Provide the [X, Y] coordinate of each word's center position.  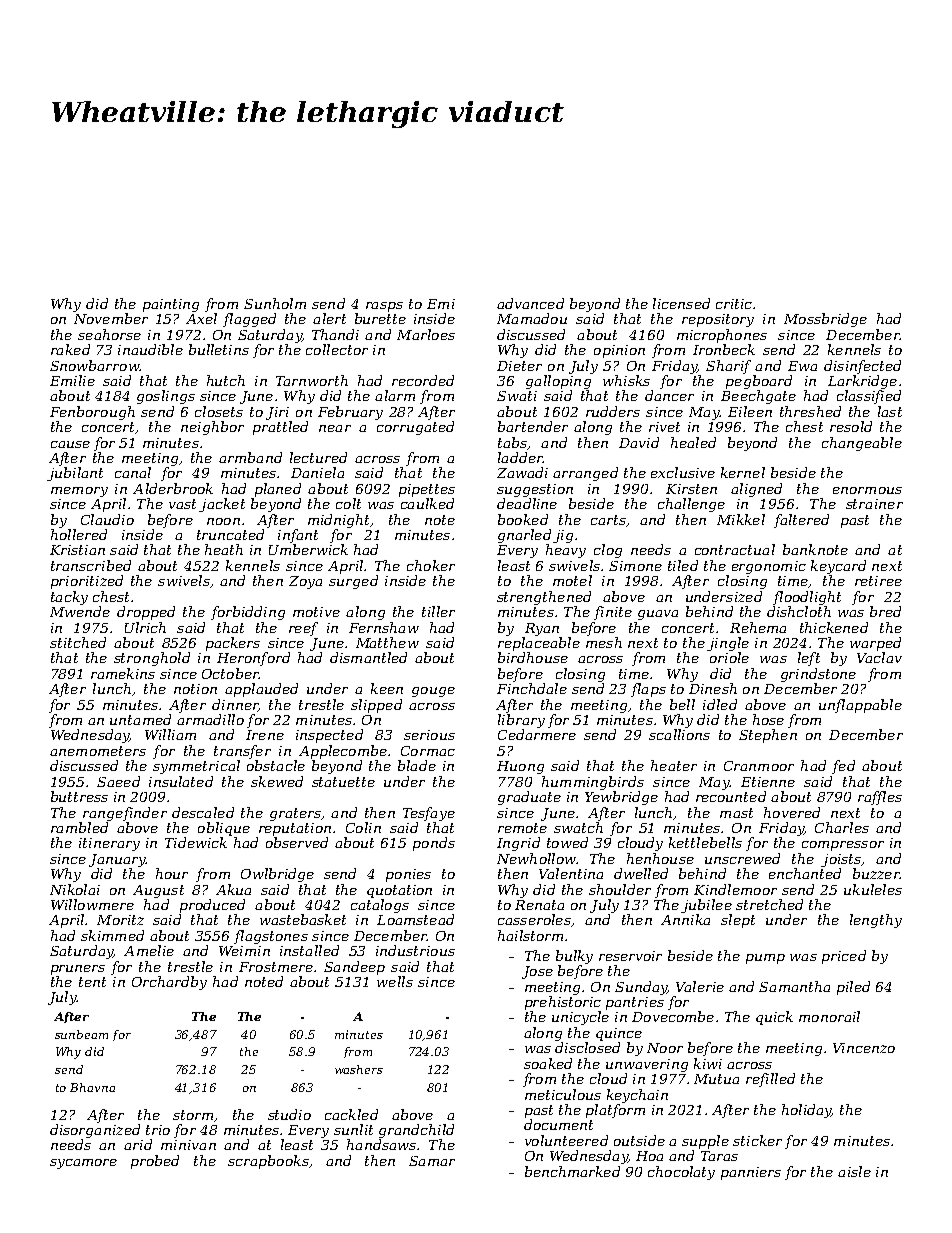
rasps [384, 307]
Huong [520, 767]
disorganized [95, 1131]
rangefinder [125, 814]
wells [395, 981]
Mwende [80, 611]
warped [875, 644]
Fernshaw [384, 627]
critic [734, 304]
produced [212, 906]
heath [224, 549]
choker [431, 565]
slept [738, 921]
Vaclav [879, 657]
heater [674, 765]
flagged [249, 320]
